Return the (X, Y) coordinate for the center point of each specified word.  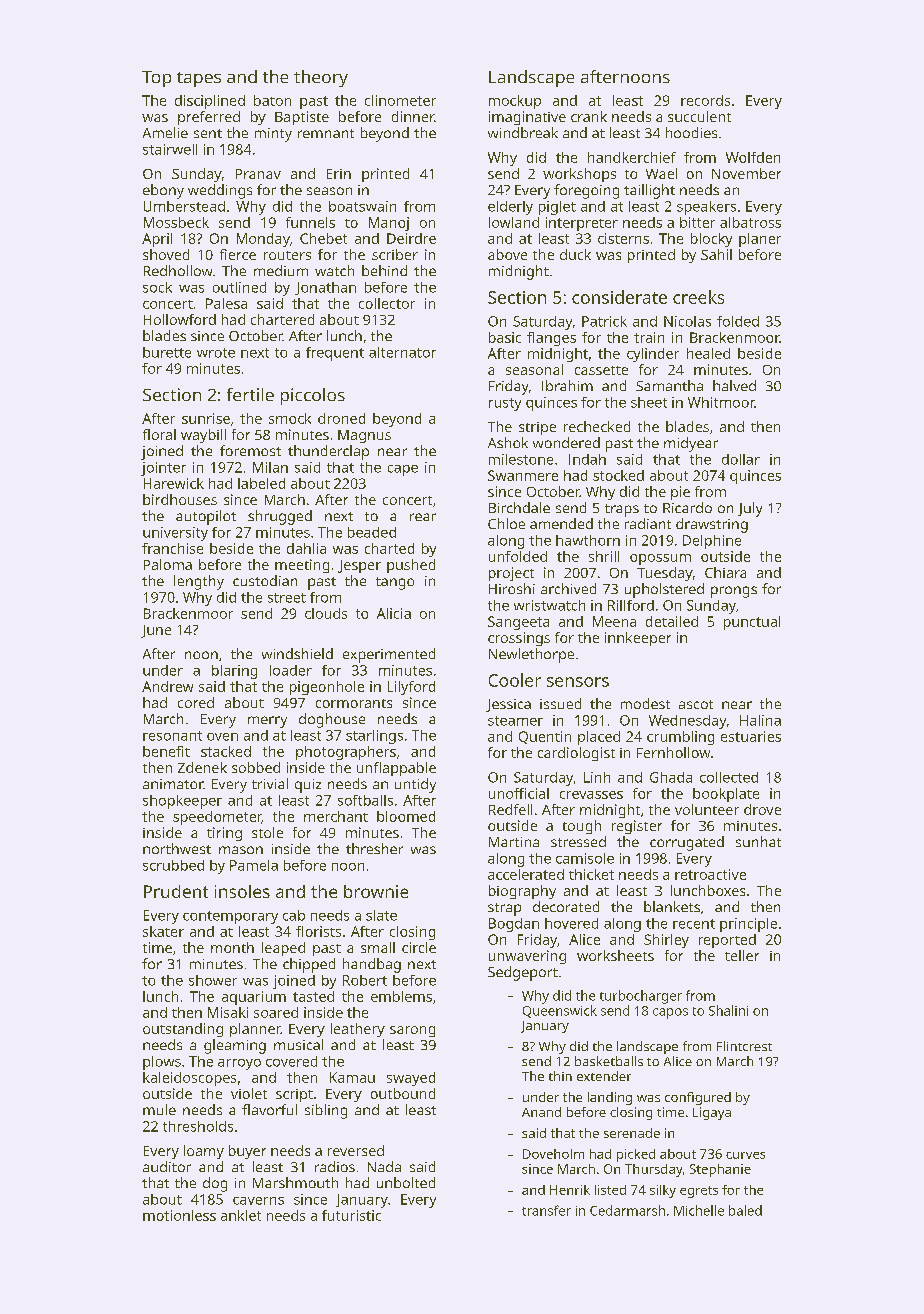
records (705, 100)
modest (645, 703)
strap (504, 909)
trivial (270, 783)
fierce (238, 254)
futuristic (351, 1215)
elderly (510, 208)
